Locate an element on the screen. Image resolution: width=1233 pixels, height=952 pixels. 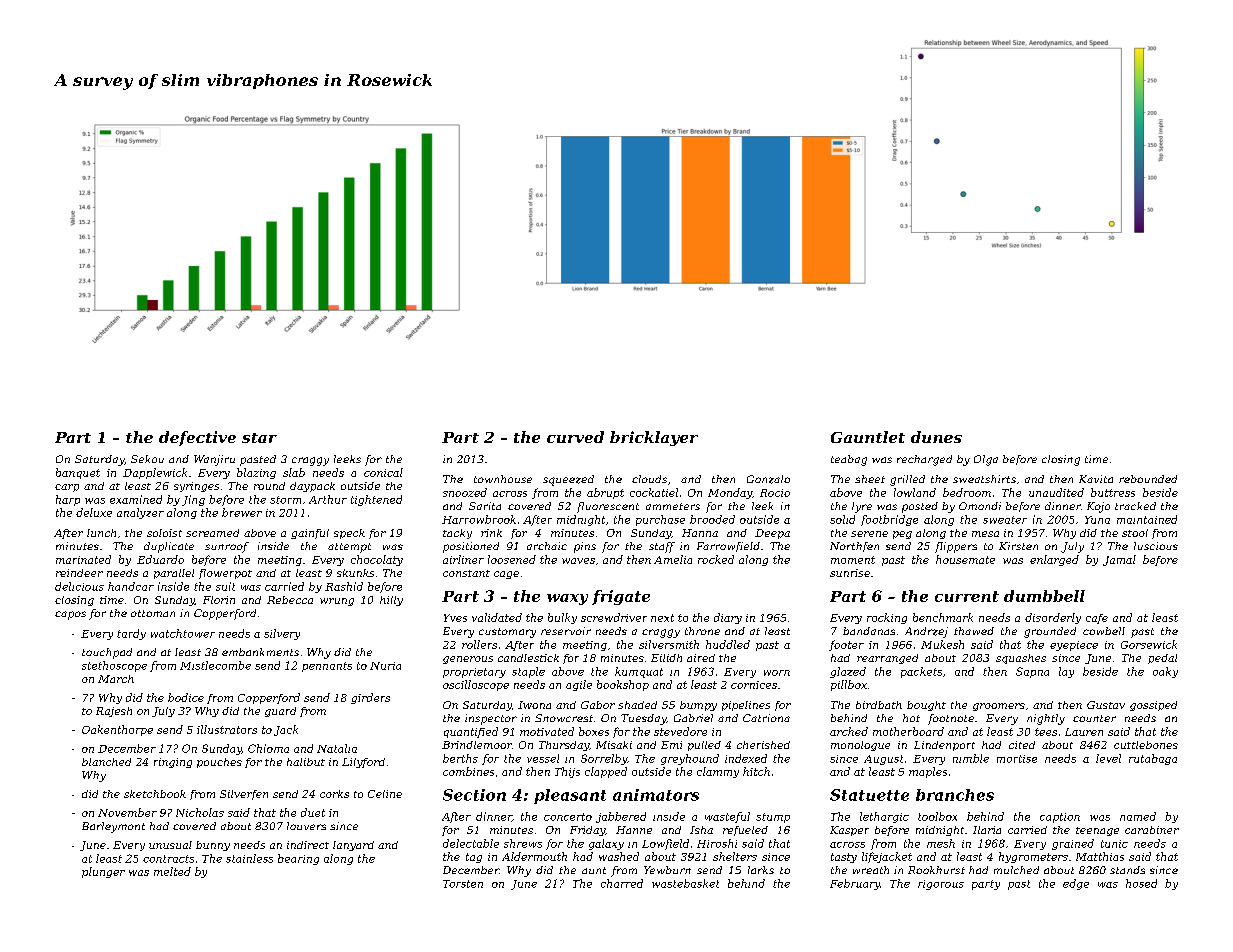
pouches is located at coordinates (219, 763).
